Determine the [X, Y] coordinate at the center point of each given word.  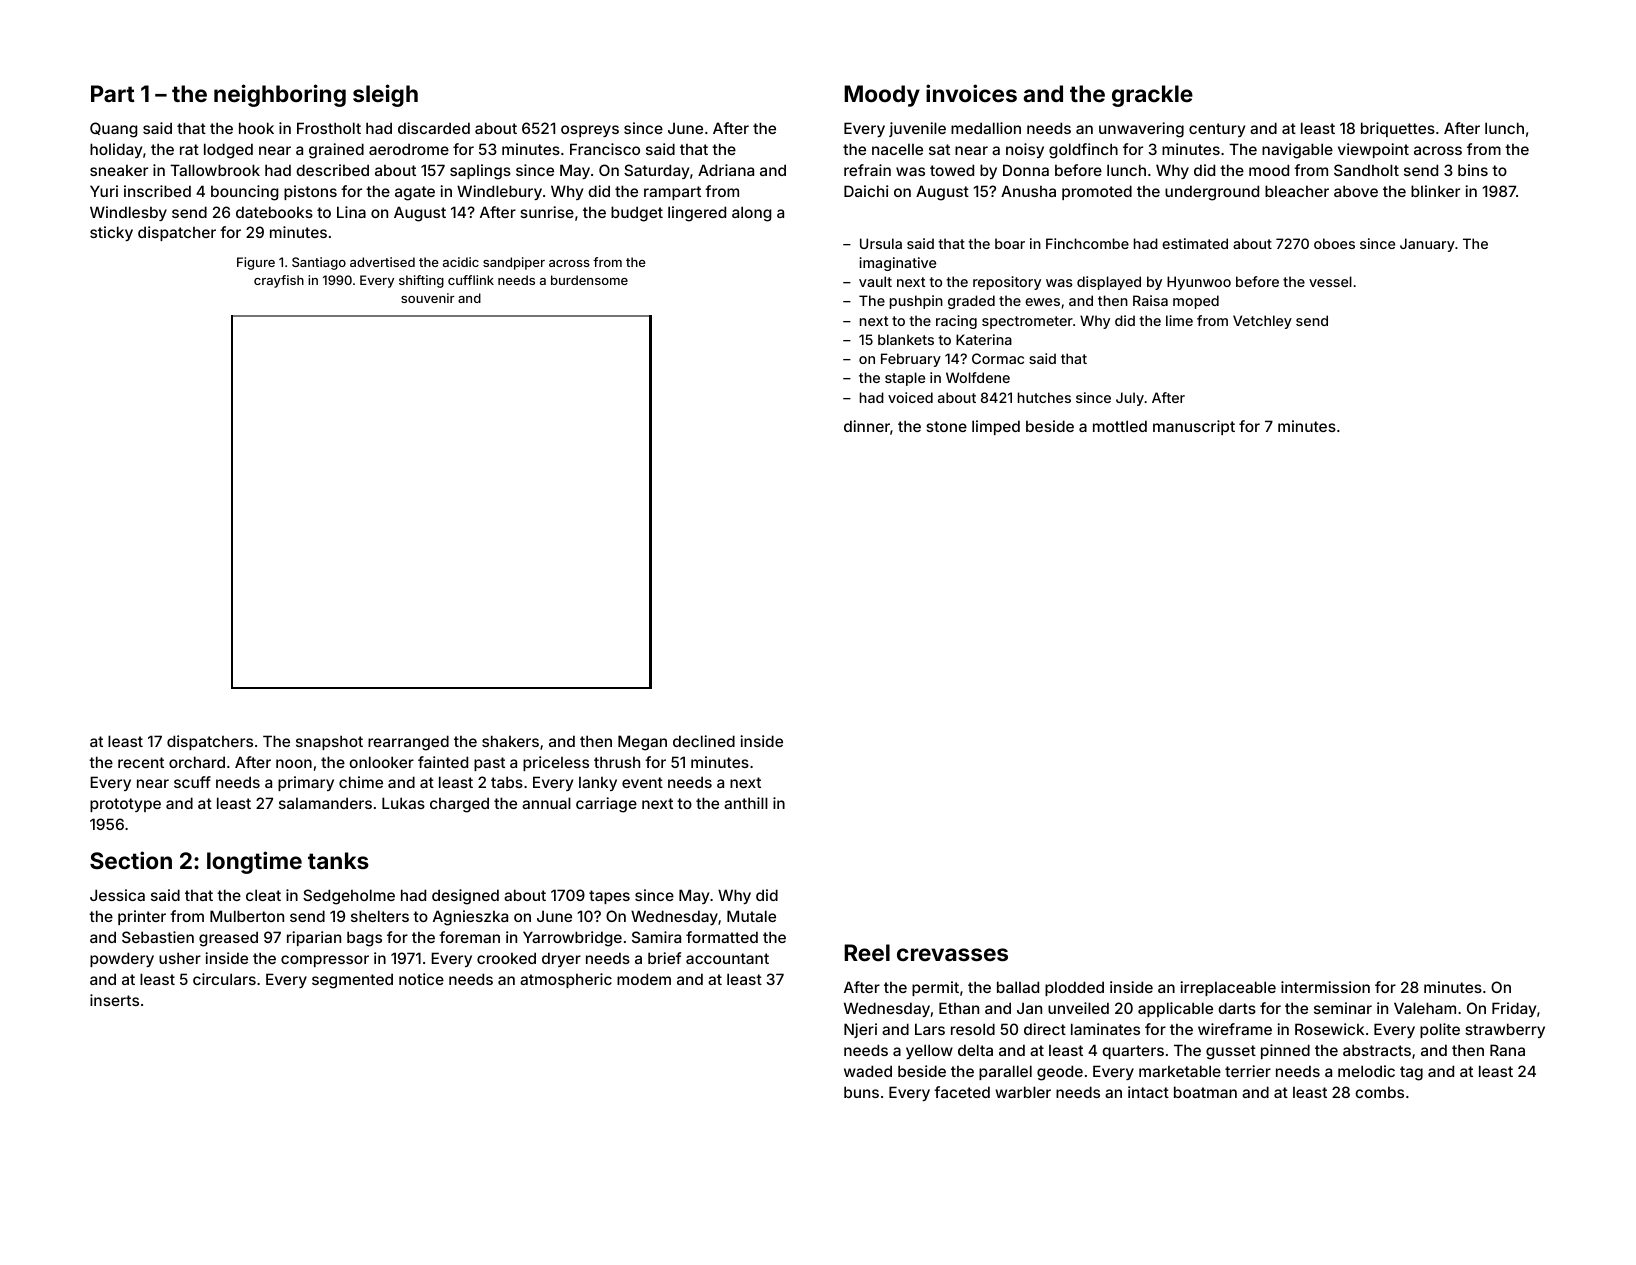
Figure [256, 263]
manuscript [1194, 427]
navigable [1297, 151]
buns [861, 1092]
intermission [1325, 987]
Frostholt [329, 128]
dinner [867, 426]
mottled [1120, 426]
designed [465, 897]
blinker [1435, 191]
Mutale [751, 916]
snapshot [329, 742]
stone [946, 426]
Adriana [726, 170]
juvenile [917, 129]
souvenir [428, 298]
